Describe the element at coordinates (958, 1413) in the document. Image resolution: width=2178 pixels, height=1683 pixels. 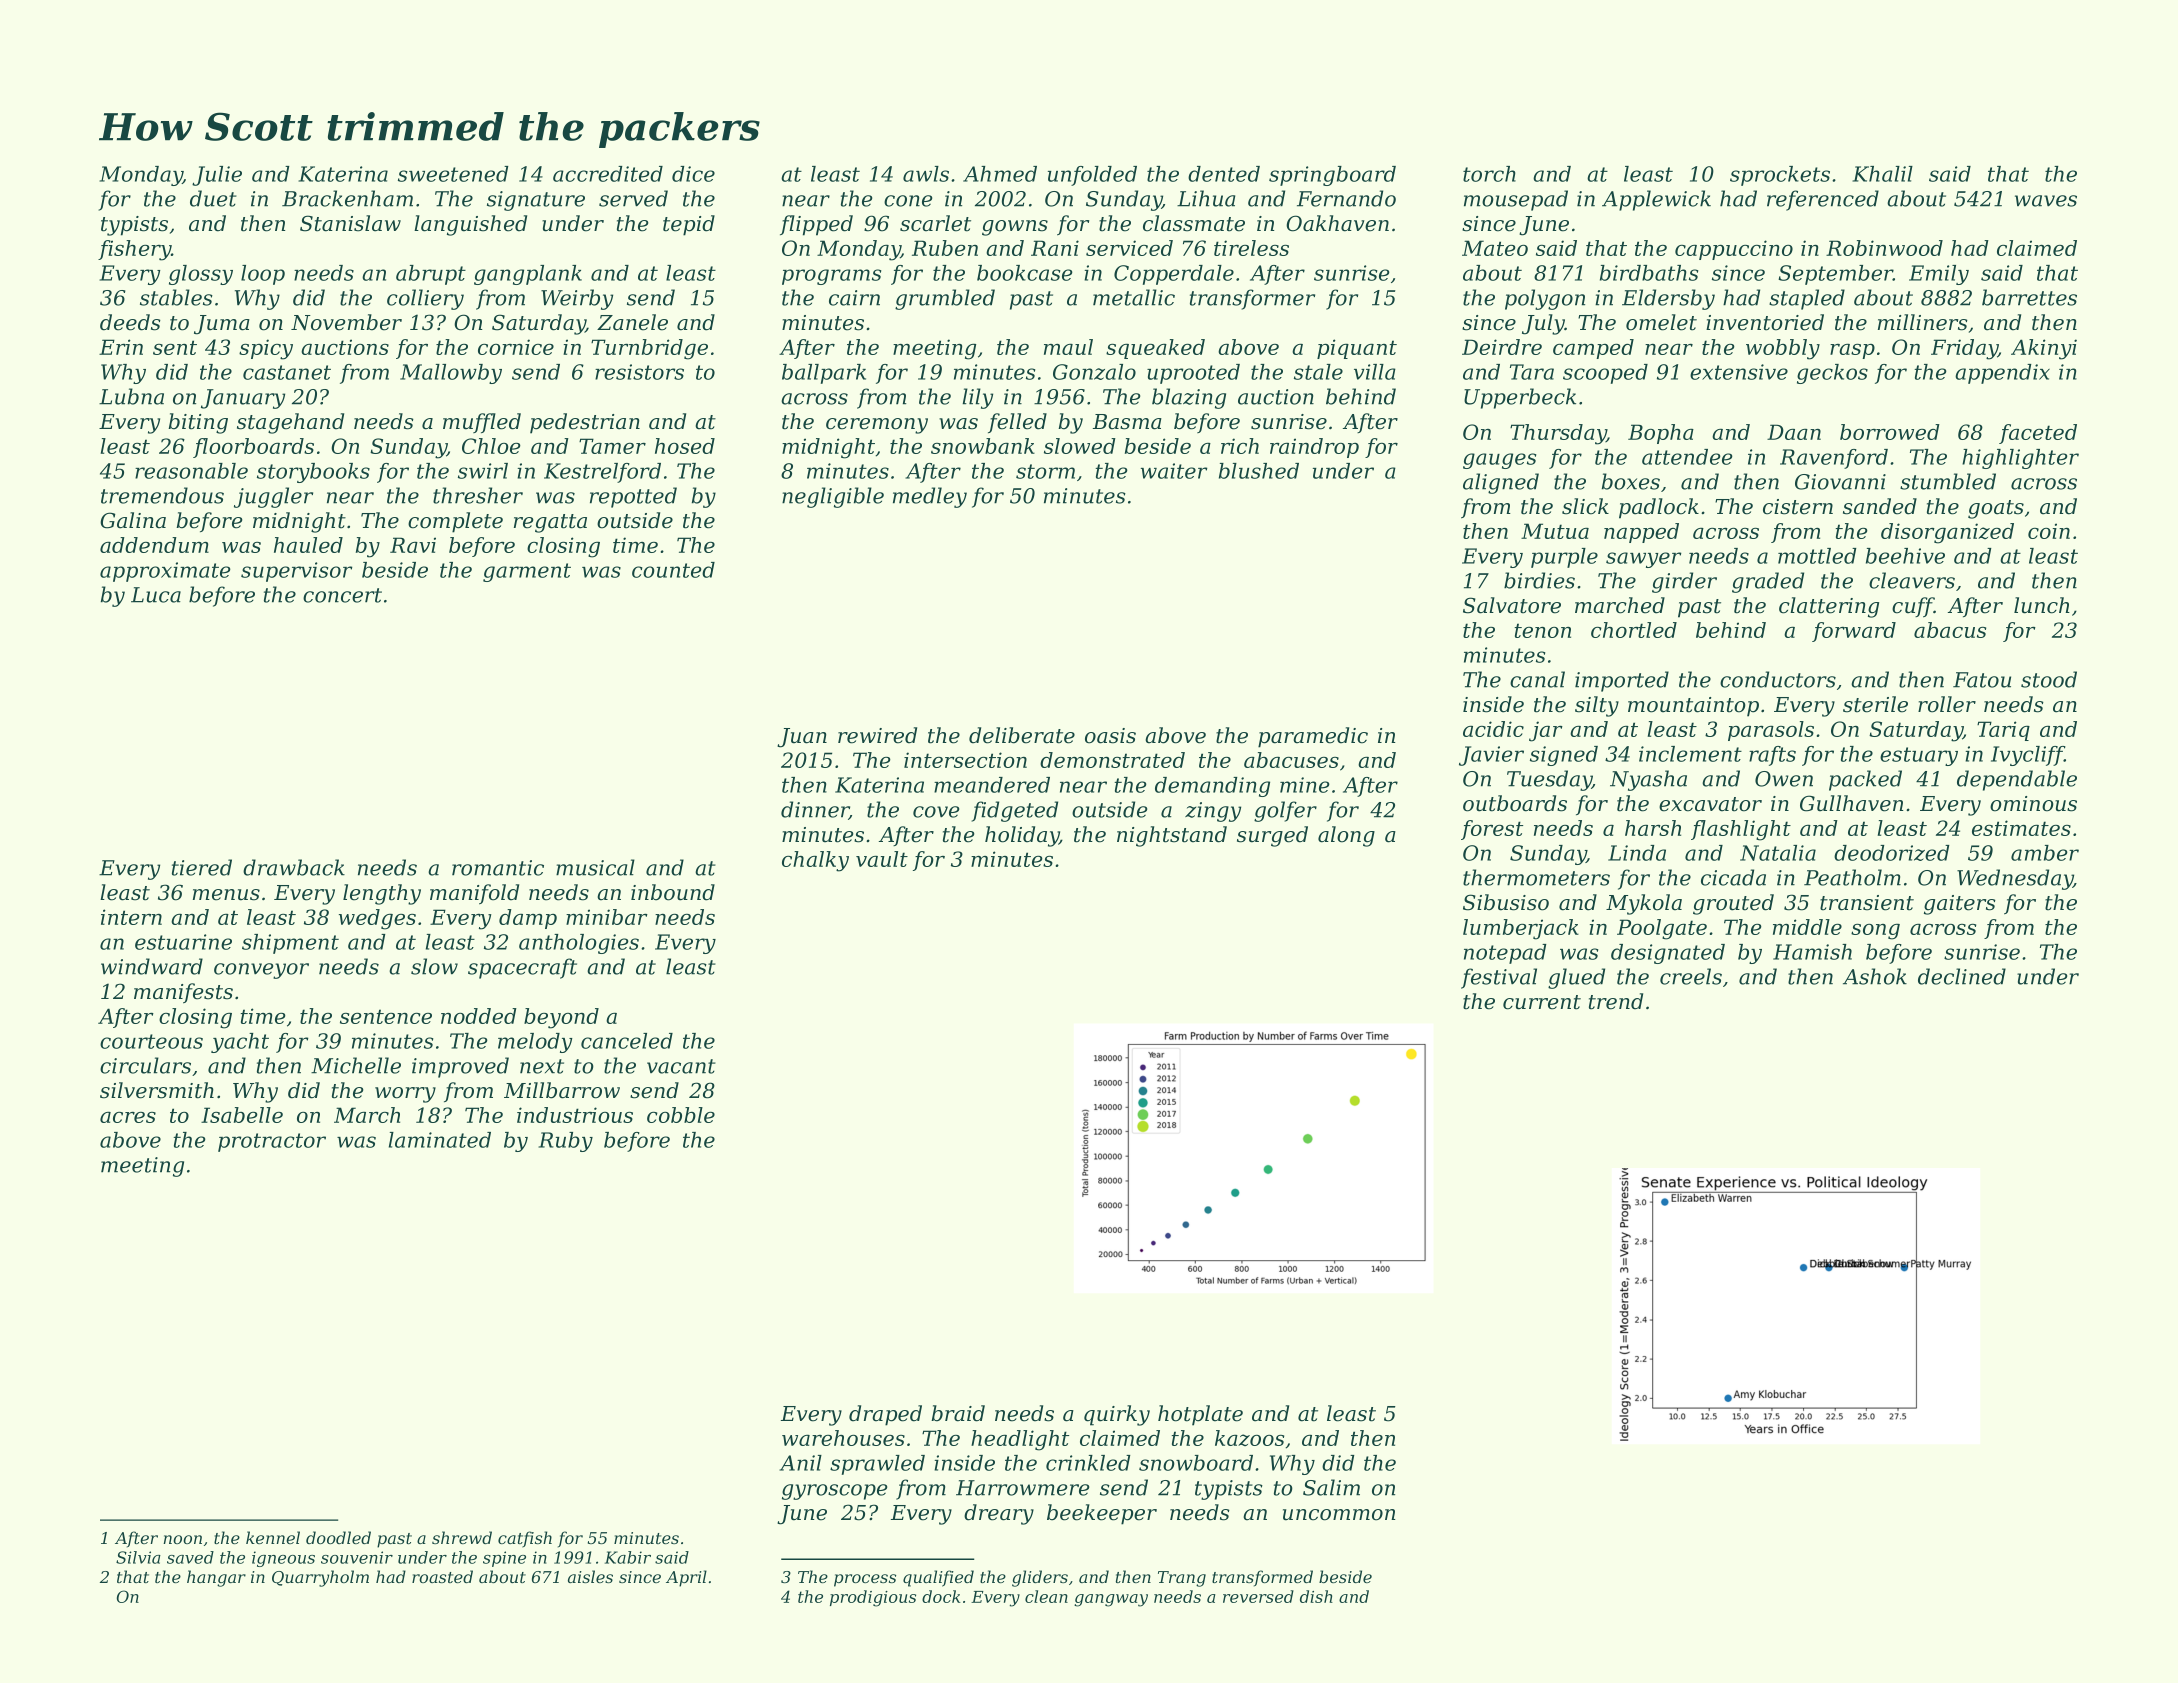
I see `braid` at that location.
